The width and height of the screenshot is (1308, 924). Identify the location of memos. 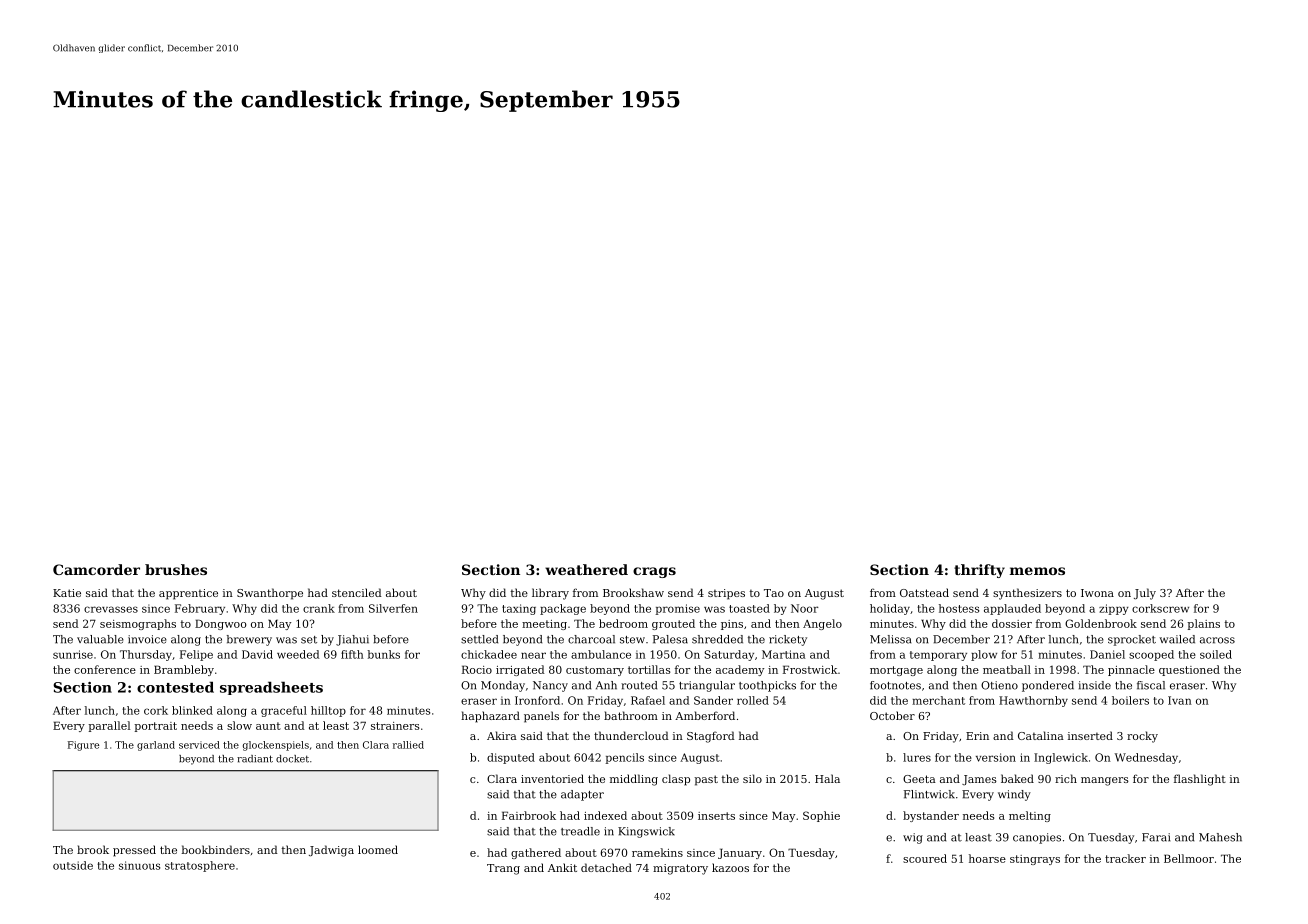
(1037, 571).
